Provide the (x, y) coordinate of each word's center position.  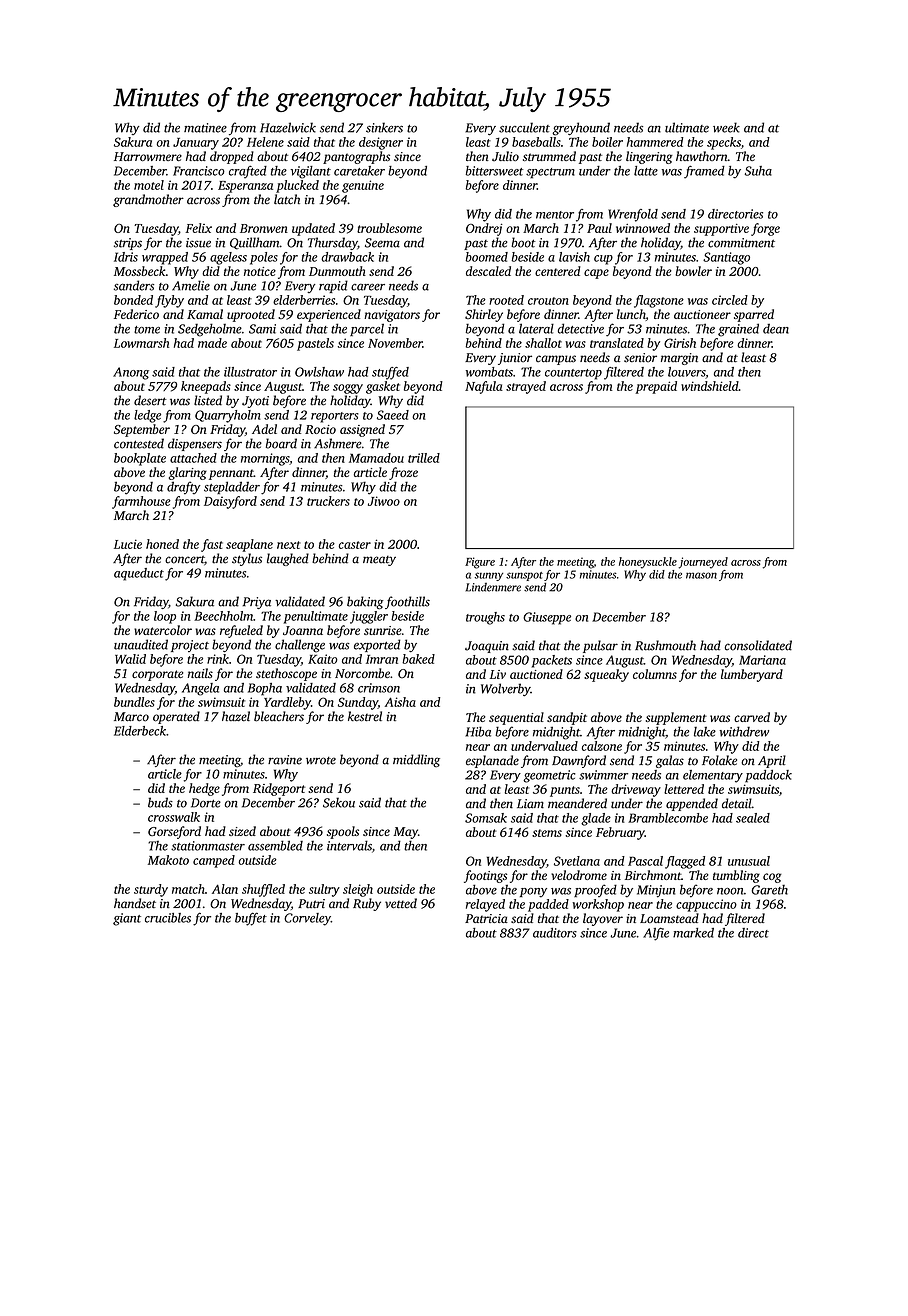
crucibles (168, 918)
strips (128, 244)
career (368, 287)
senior (640, 358)
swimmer (603, 775)
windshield (710, 386)
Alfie (656, 934)
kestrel (365, 716)
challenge (300, 646)
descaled (488, 271)
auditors (555, 933)
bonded (133, 300)
